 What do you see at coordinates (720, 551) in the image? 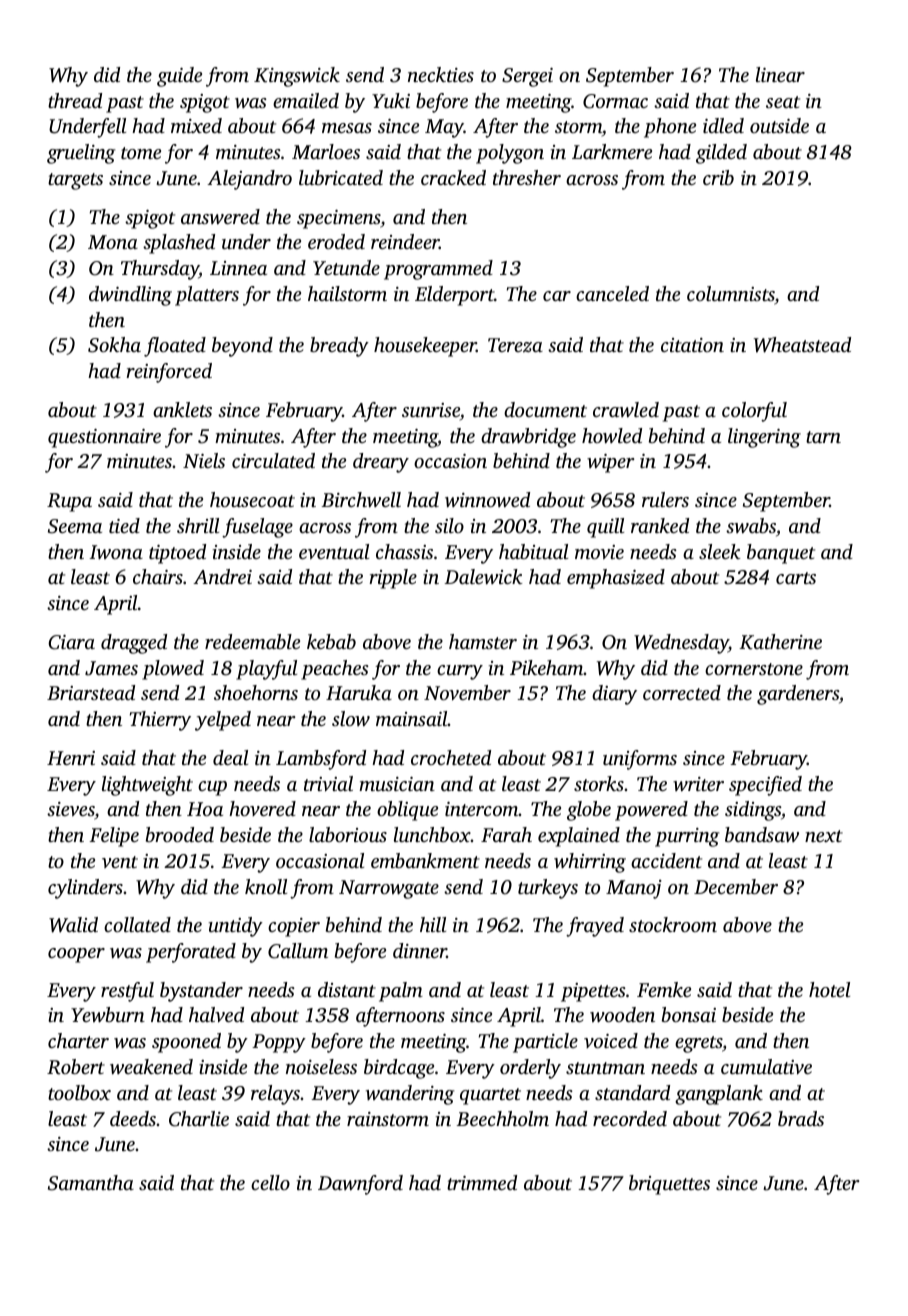
I see `sleek` at bounding box center [720, 551].
